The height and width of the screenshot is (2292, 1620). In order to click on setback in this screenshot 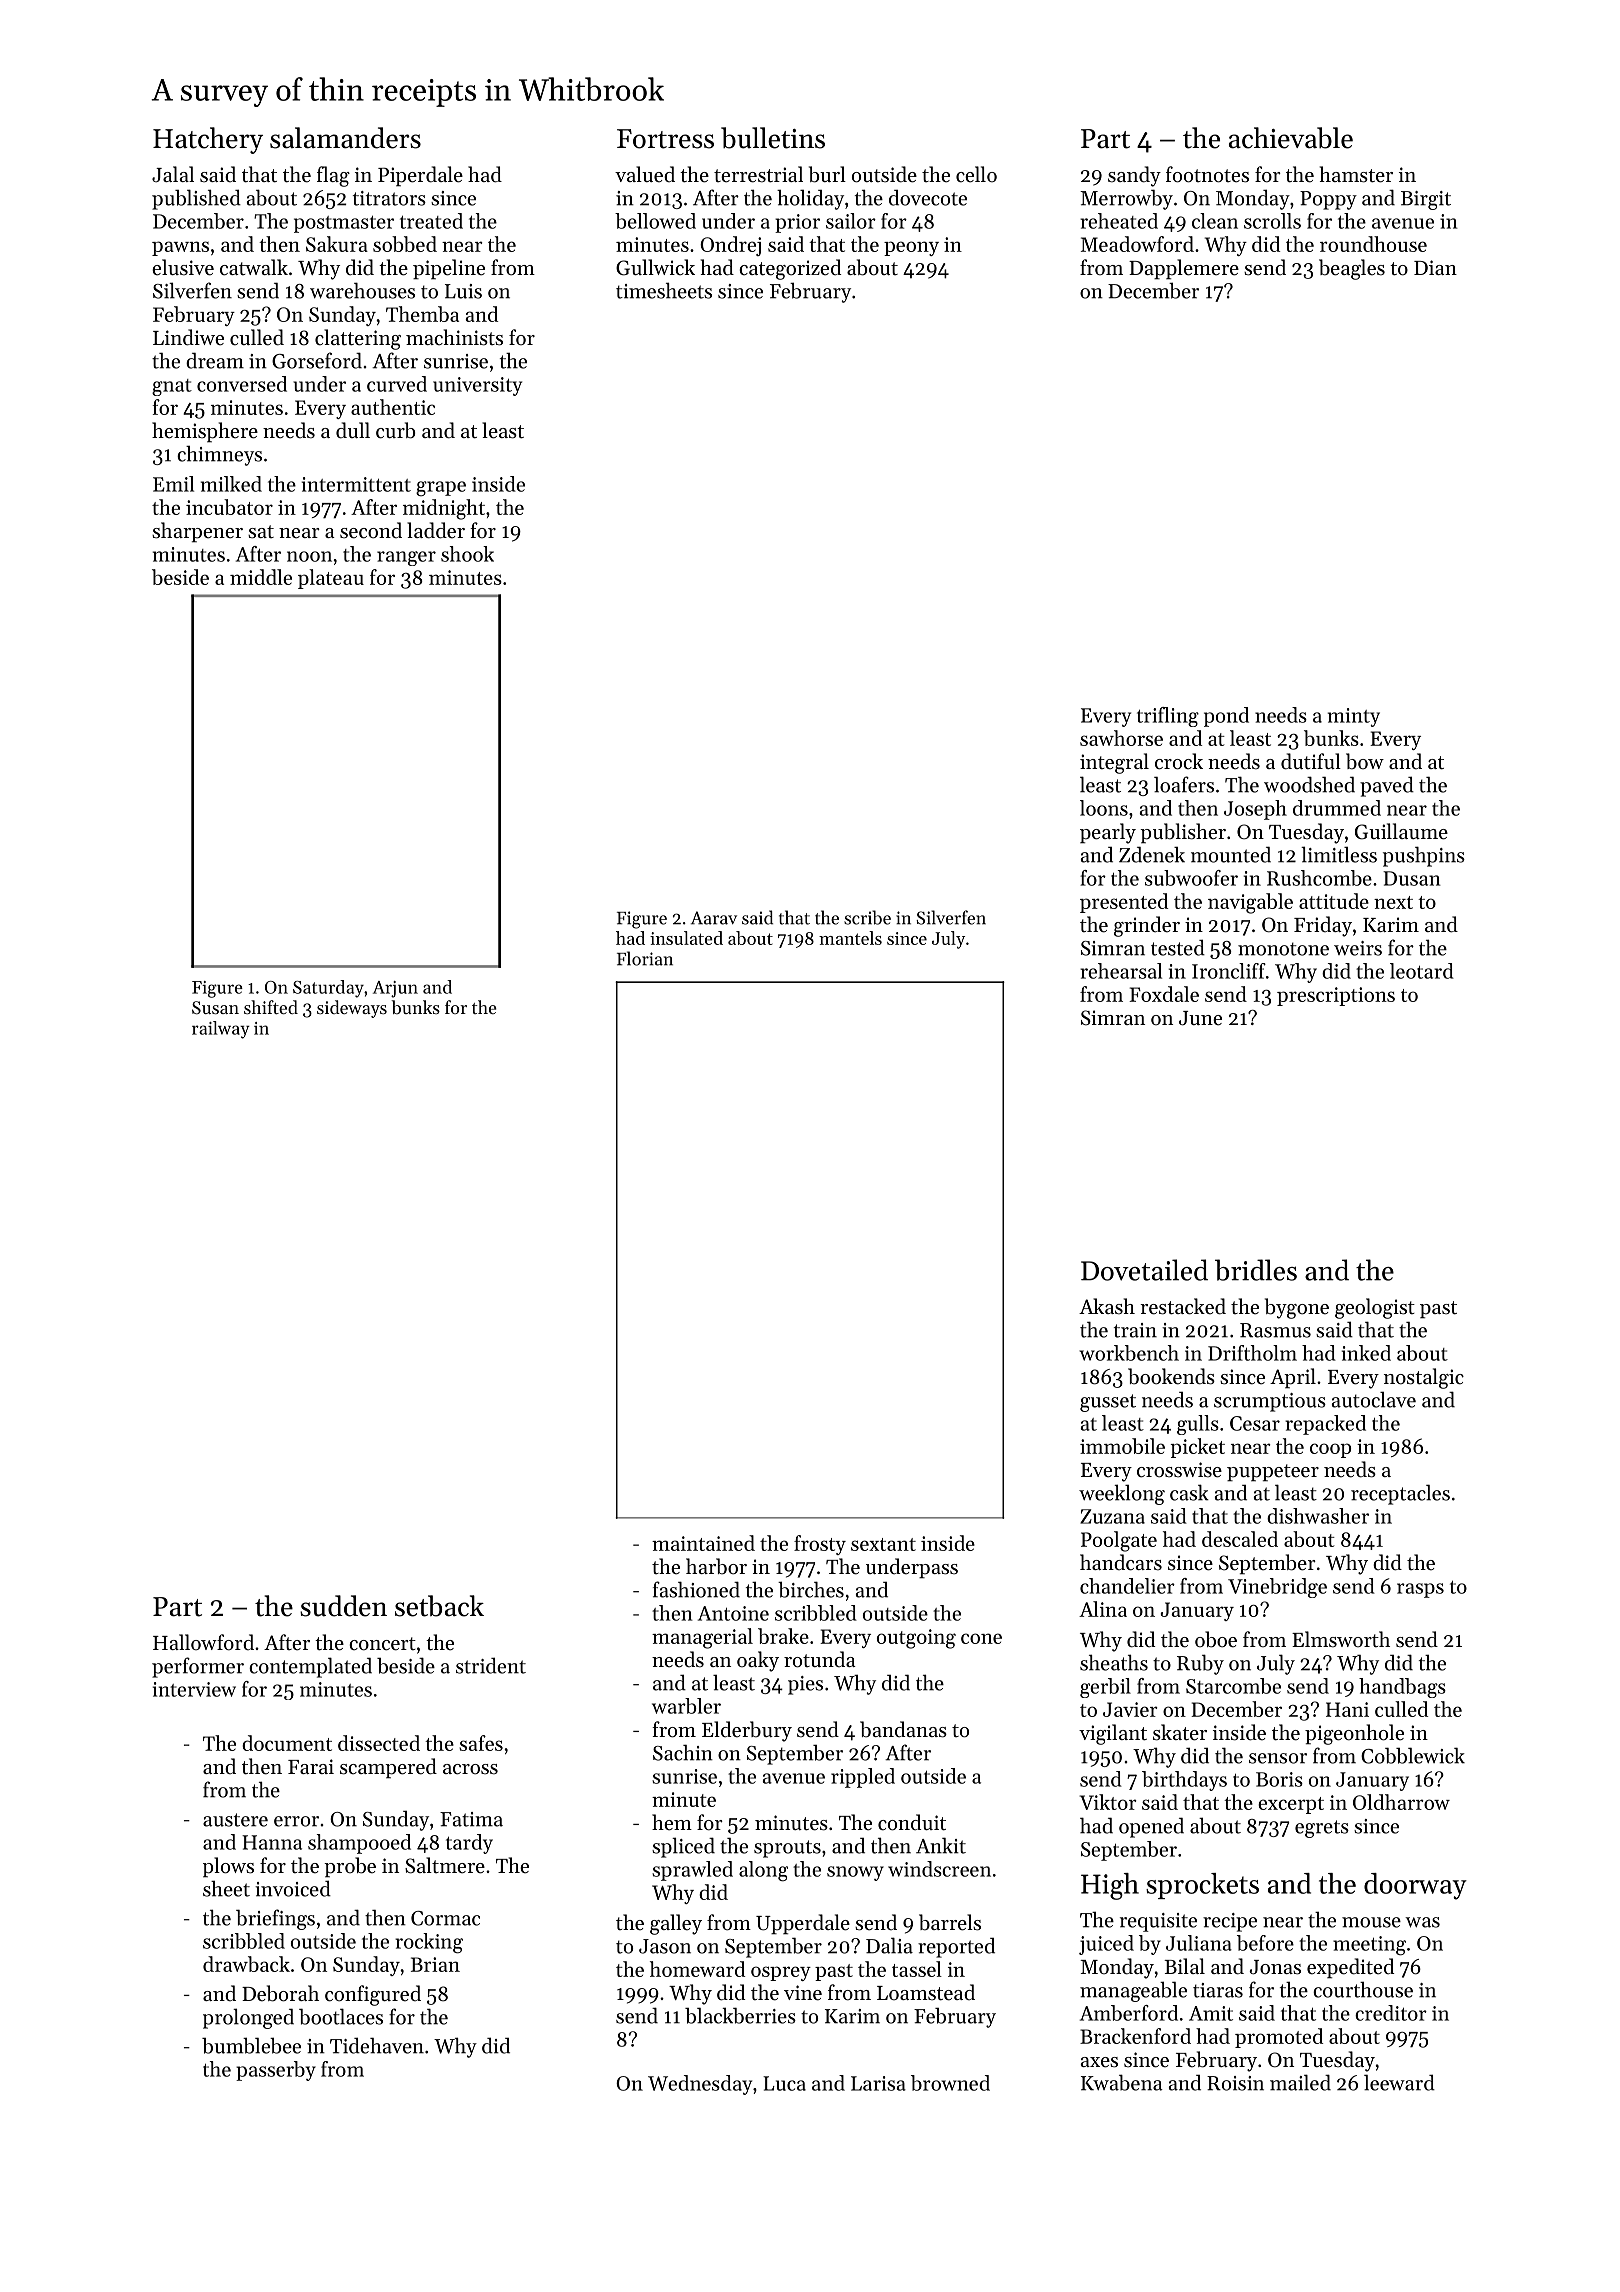, I will do `click(439, 1606)`.
